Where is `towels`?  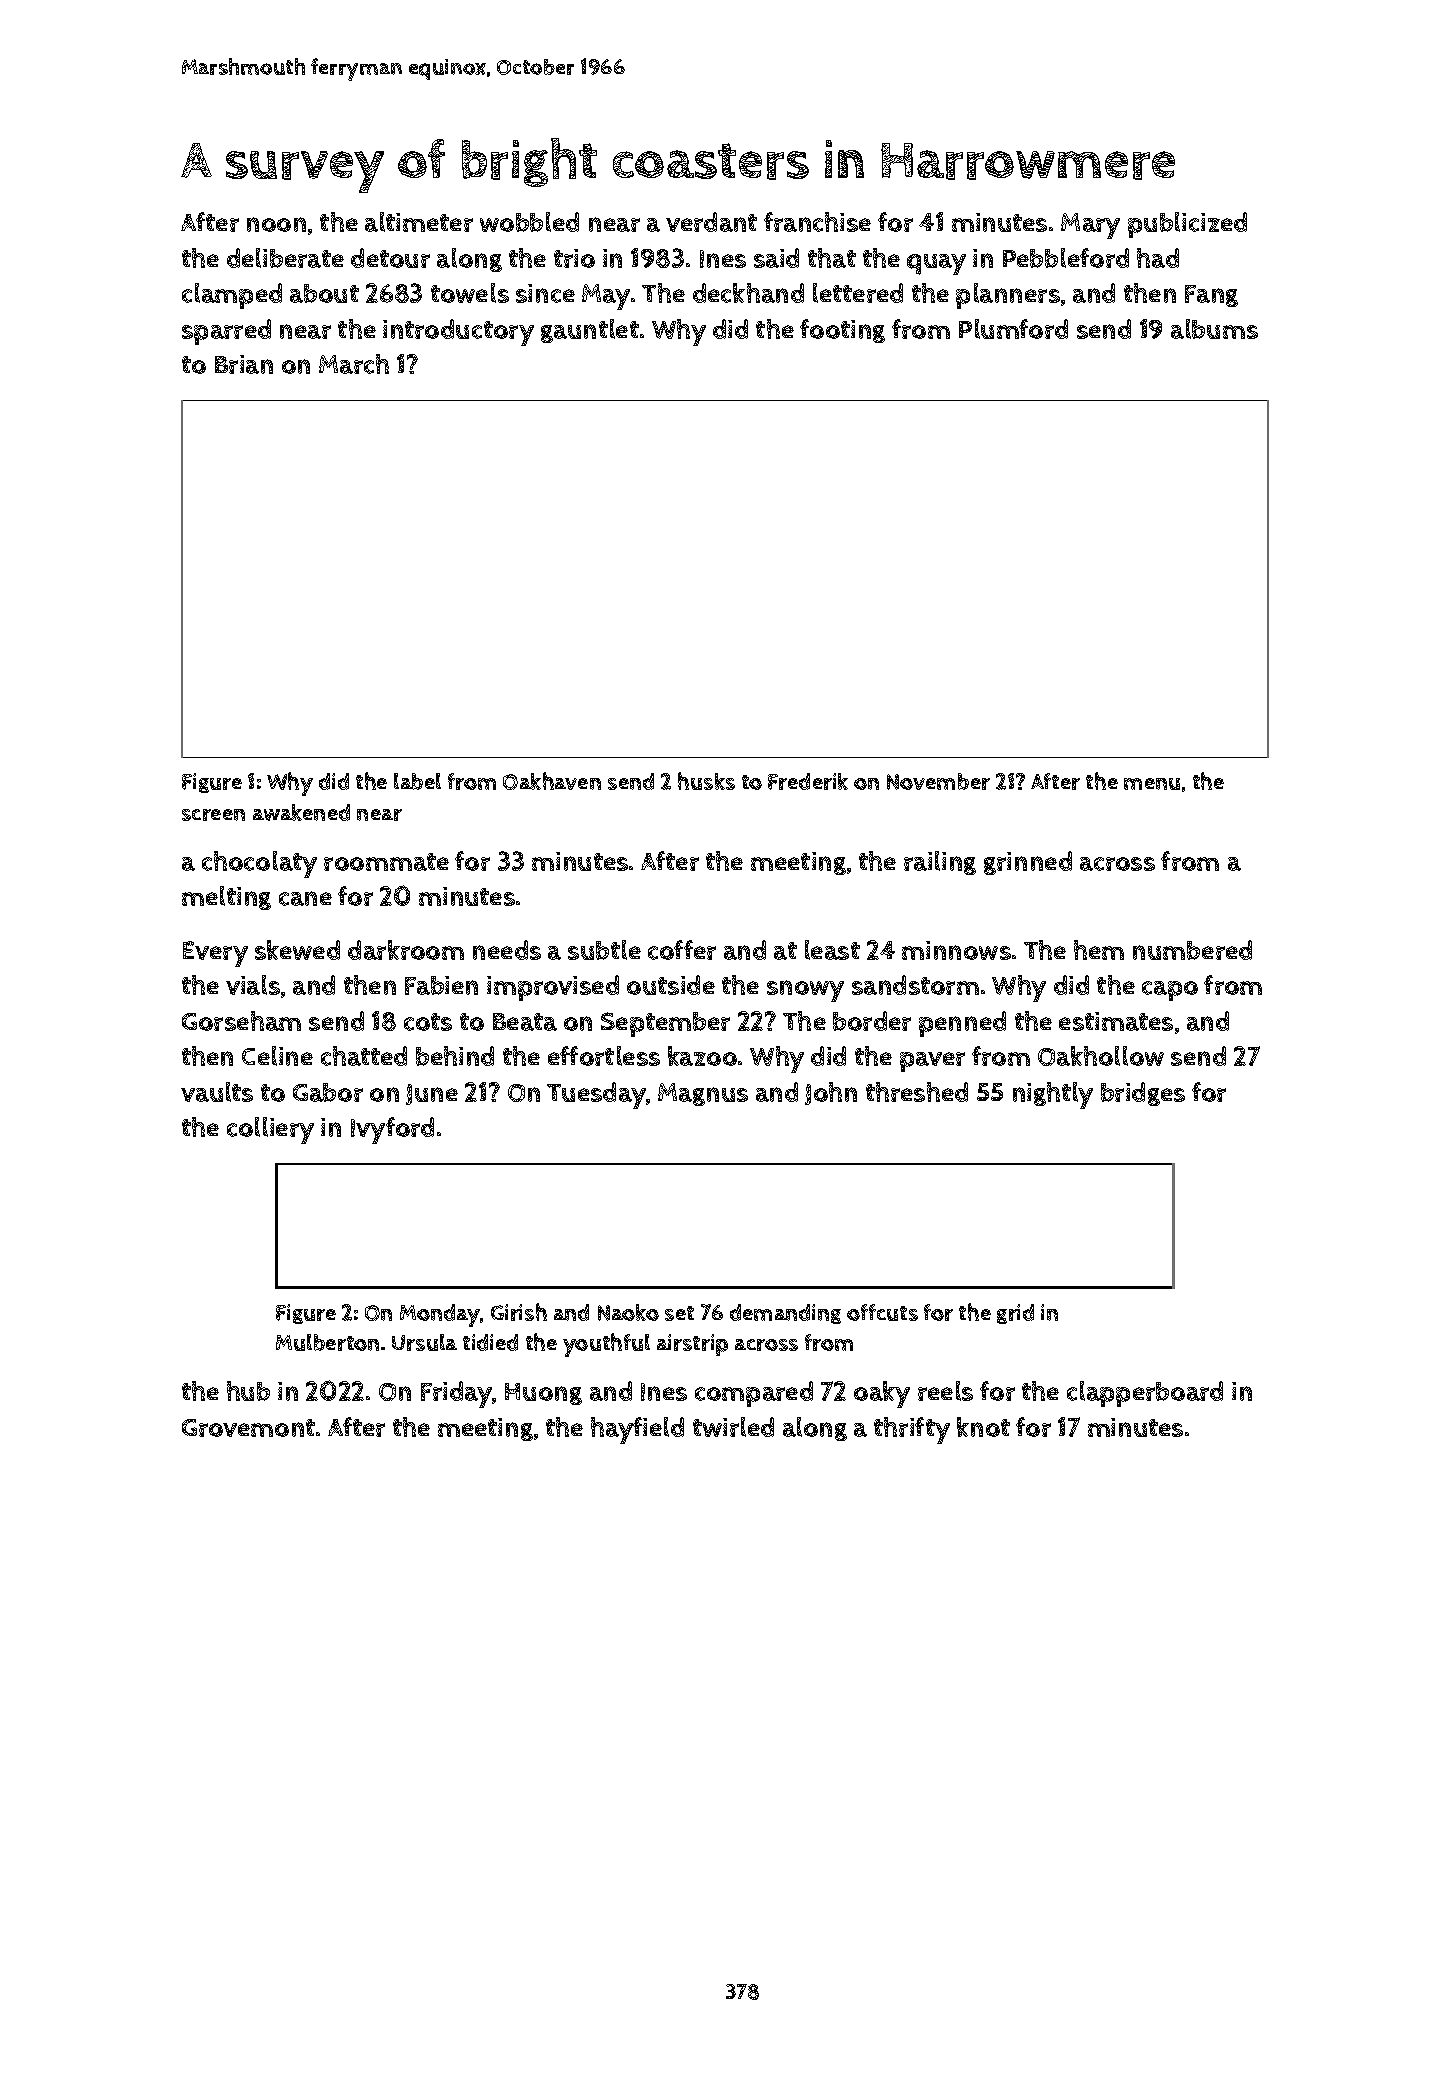 towels is located at coordinates (470, 293).
